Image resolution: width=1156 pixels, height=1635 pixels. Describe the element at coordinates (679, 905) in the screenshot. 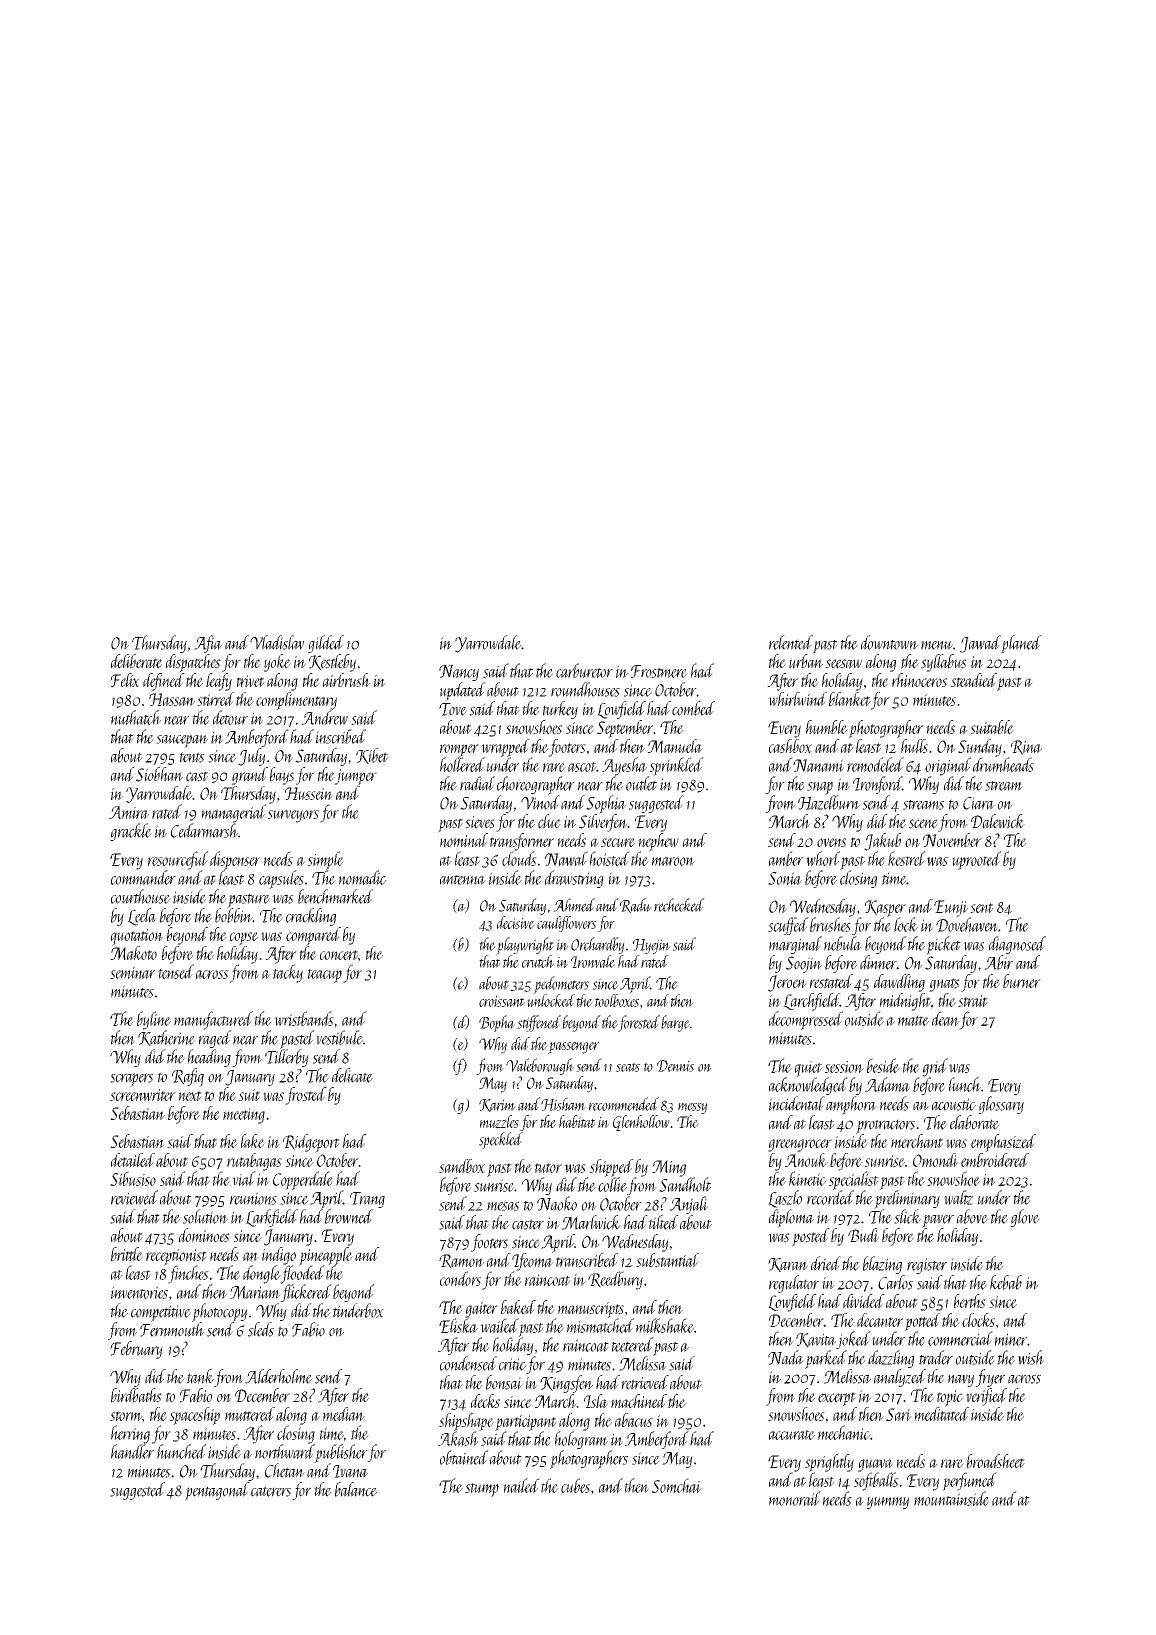

I see `rechecked` at that location.
